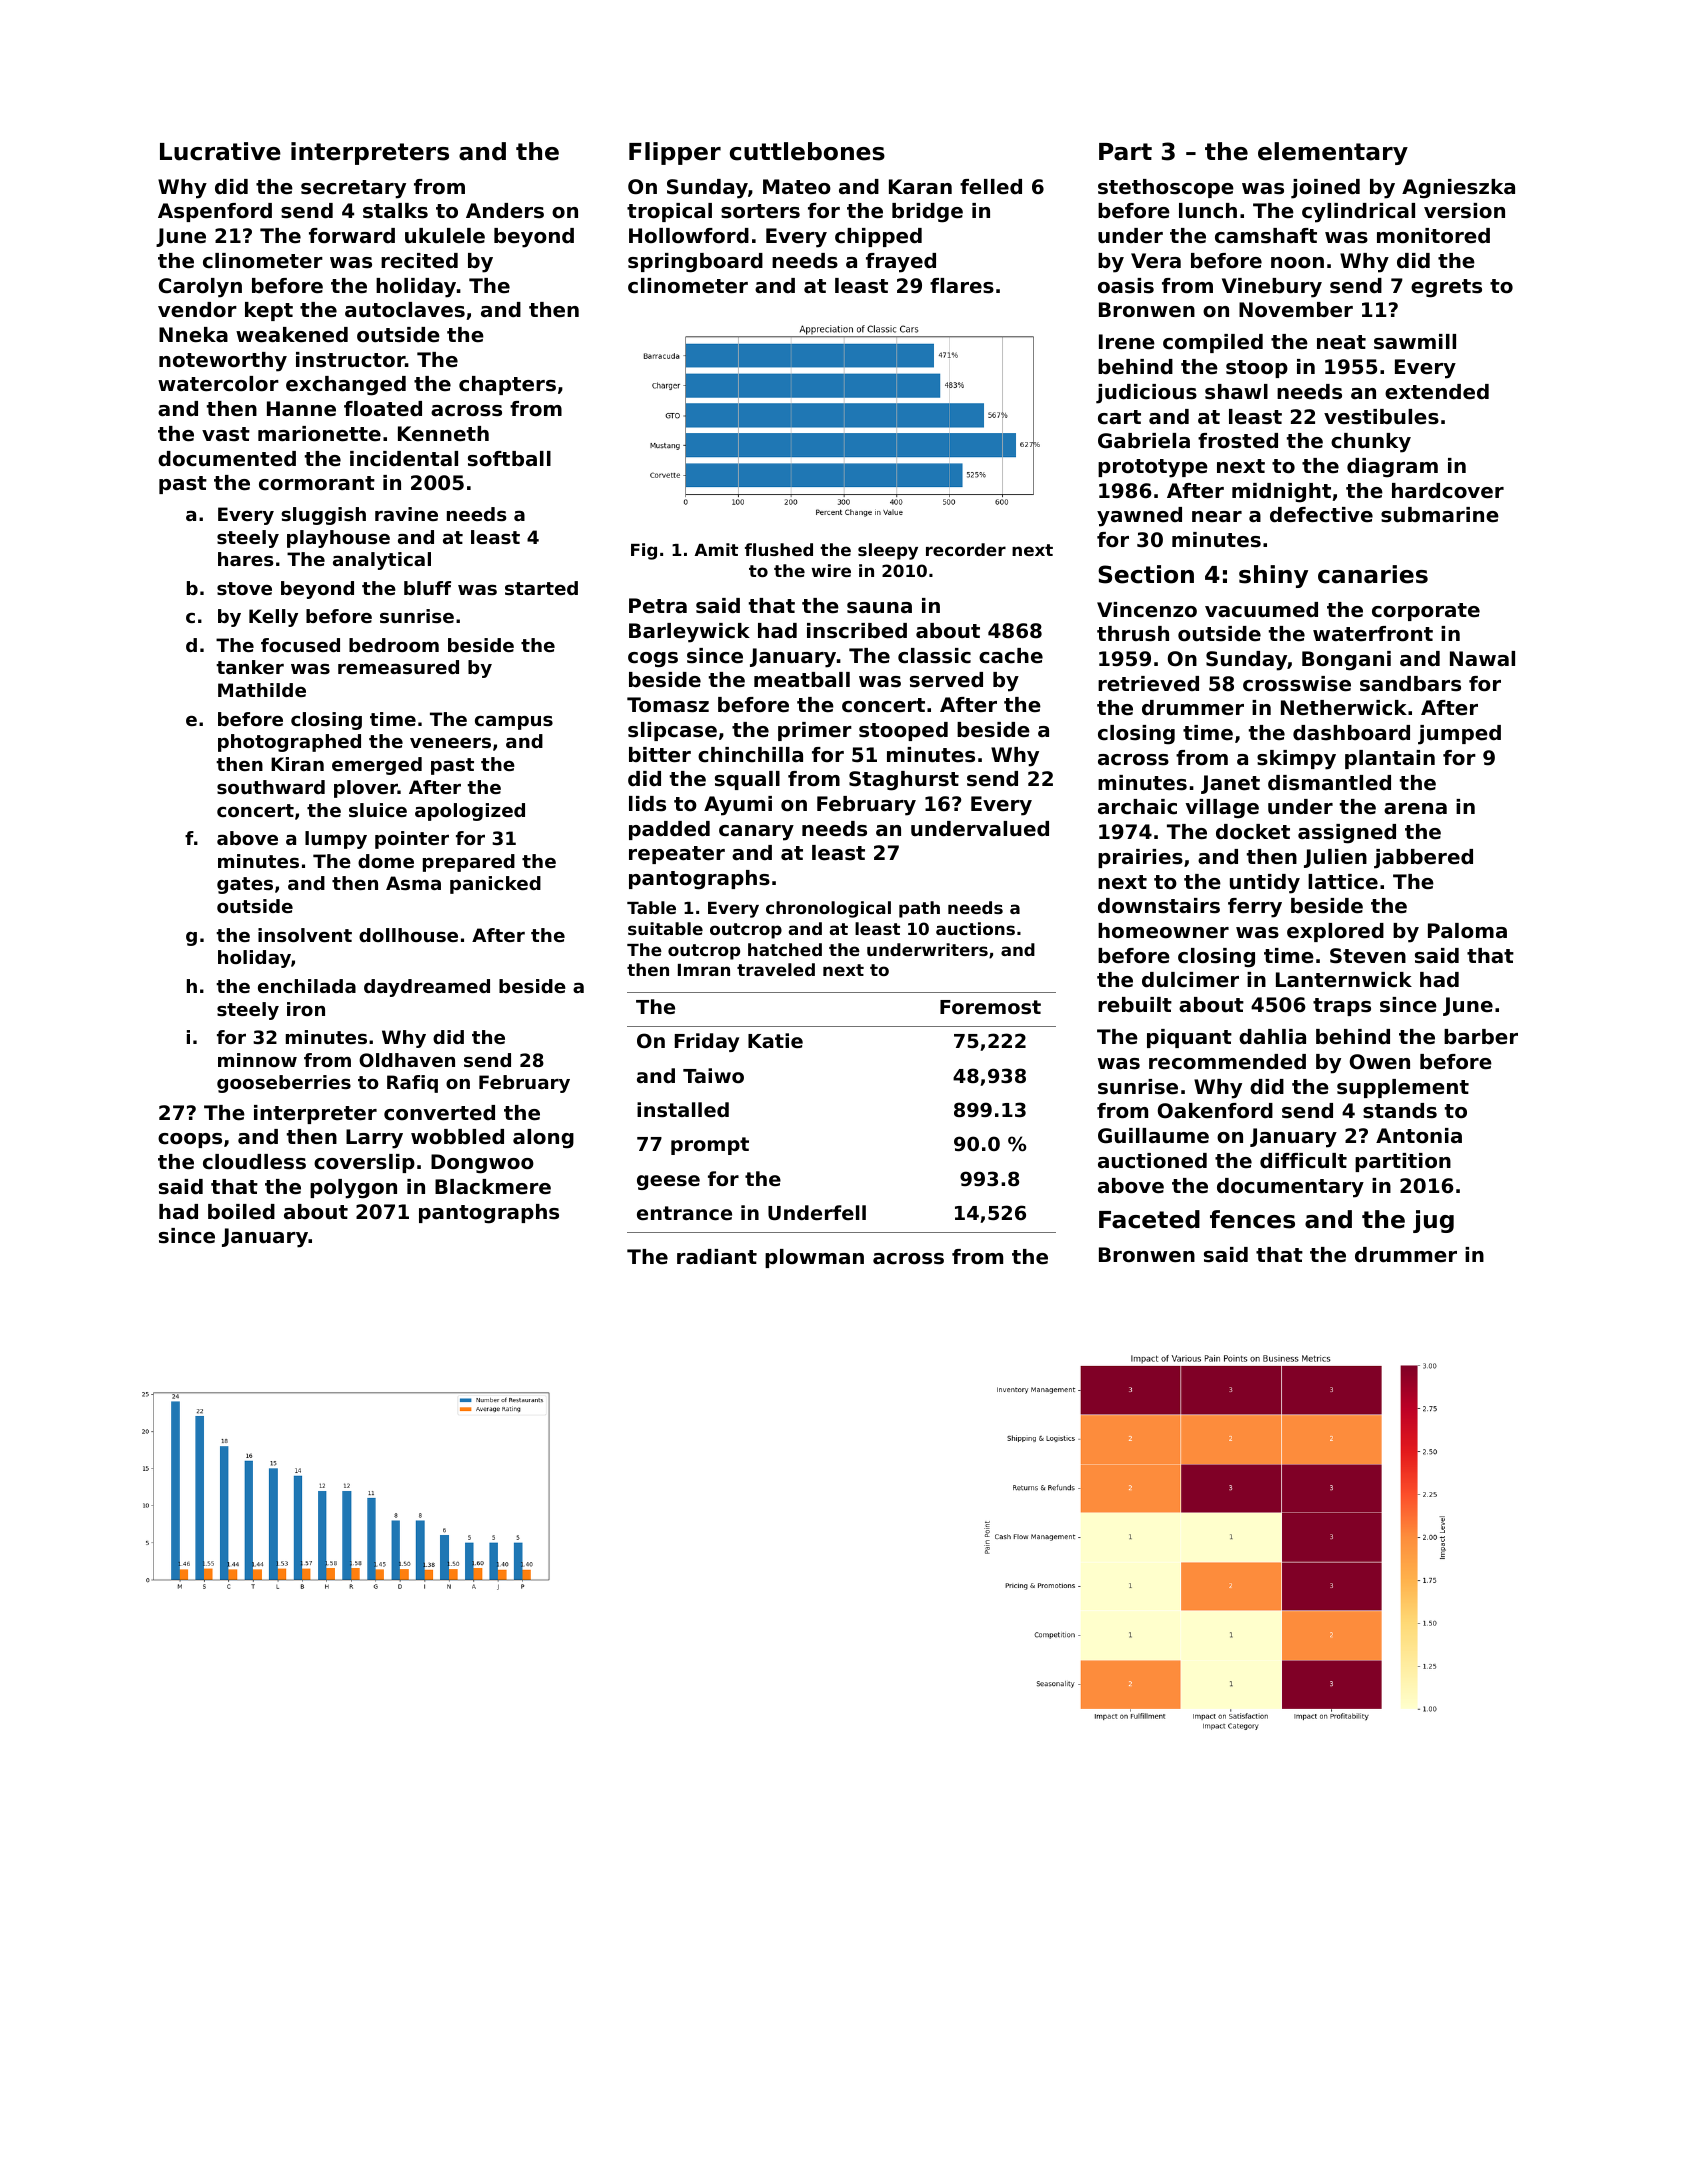  I want to click on slipcase, so click(672, 731).
